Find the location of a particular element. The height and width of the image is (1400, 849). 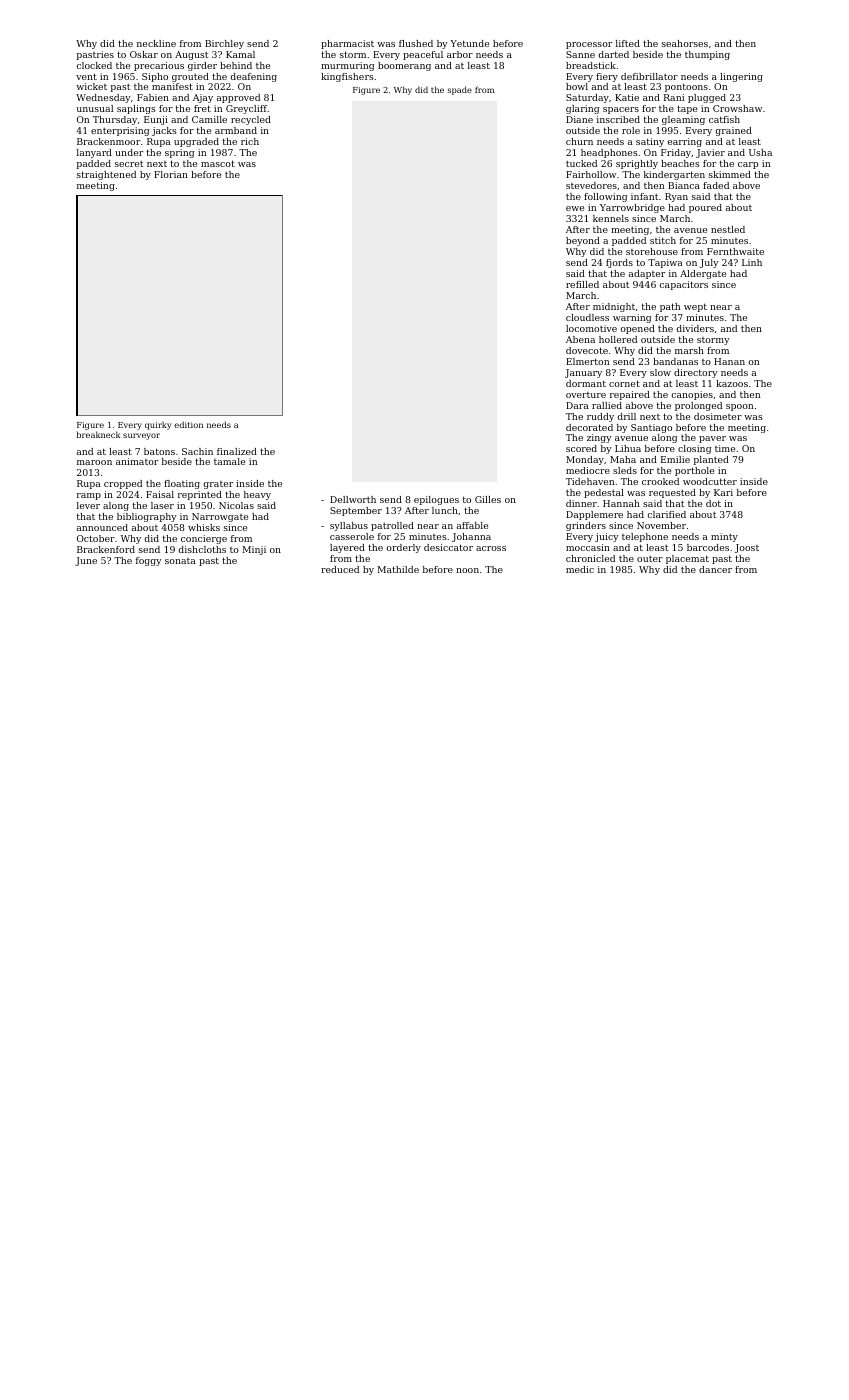

Yetunde is located at coordinates (469, 43).
